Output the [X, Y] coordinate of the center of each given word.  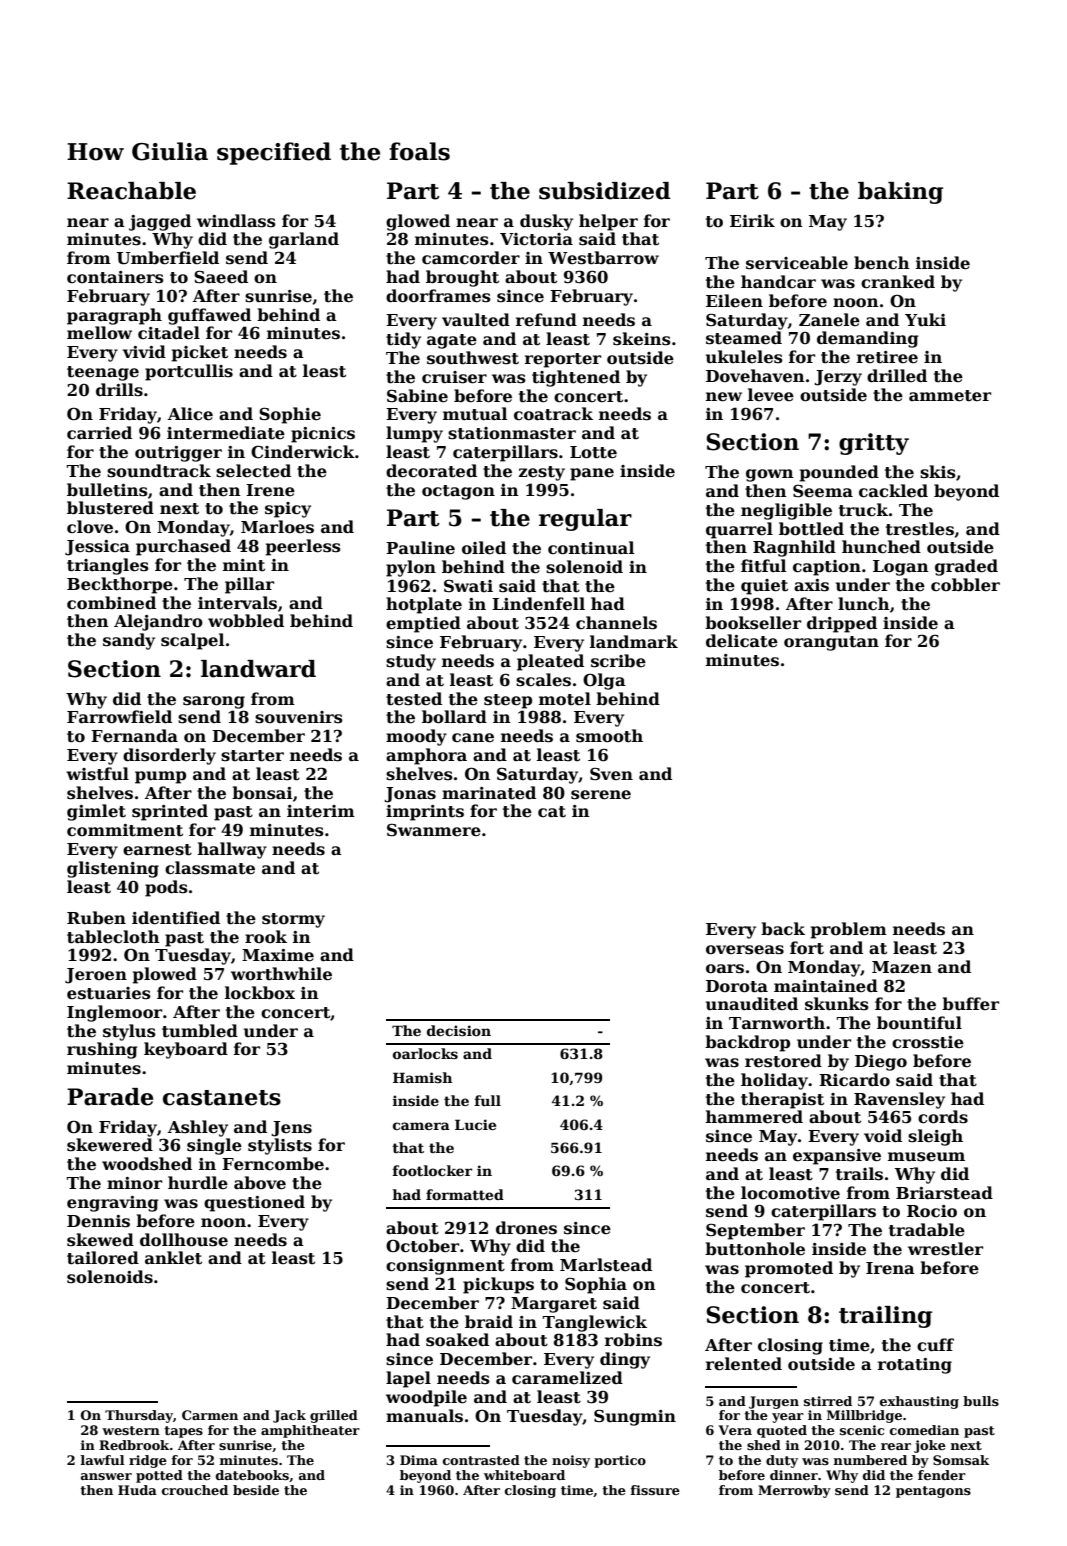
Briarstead [944, 1193]
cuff [935, 1345]
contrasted [481, 1460]
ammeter [950, 396]
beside [256, 1490]
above [260, 1183]
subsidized [604, 191]
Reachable [131, 191]
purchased [183, 547]
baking [900, 193]
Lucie [475, 1124]
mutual [475, 414]
